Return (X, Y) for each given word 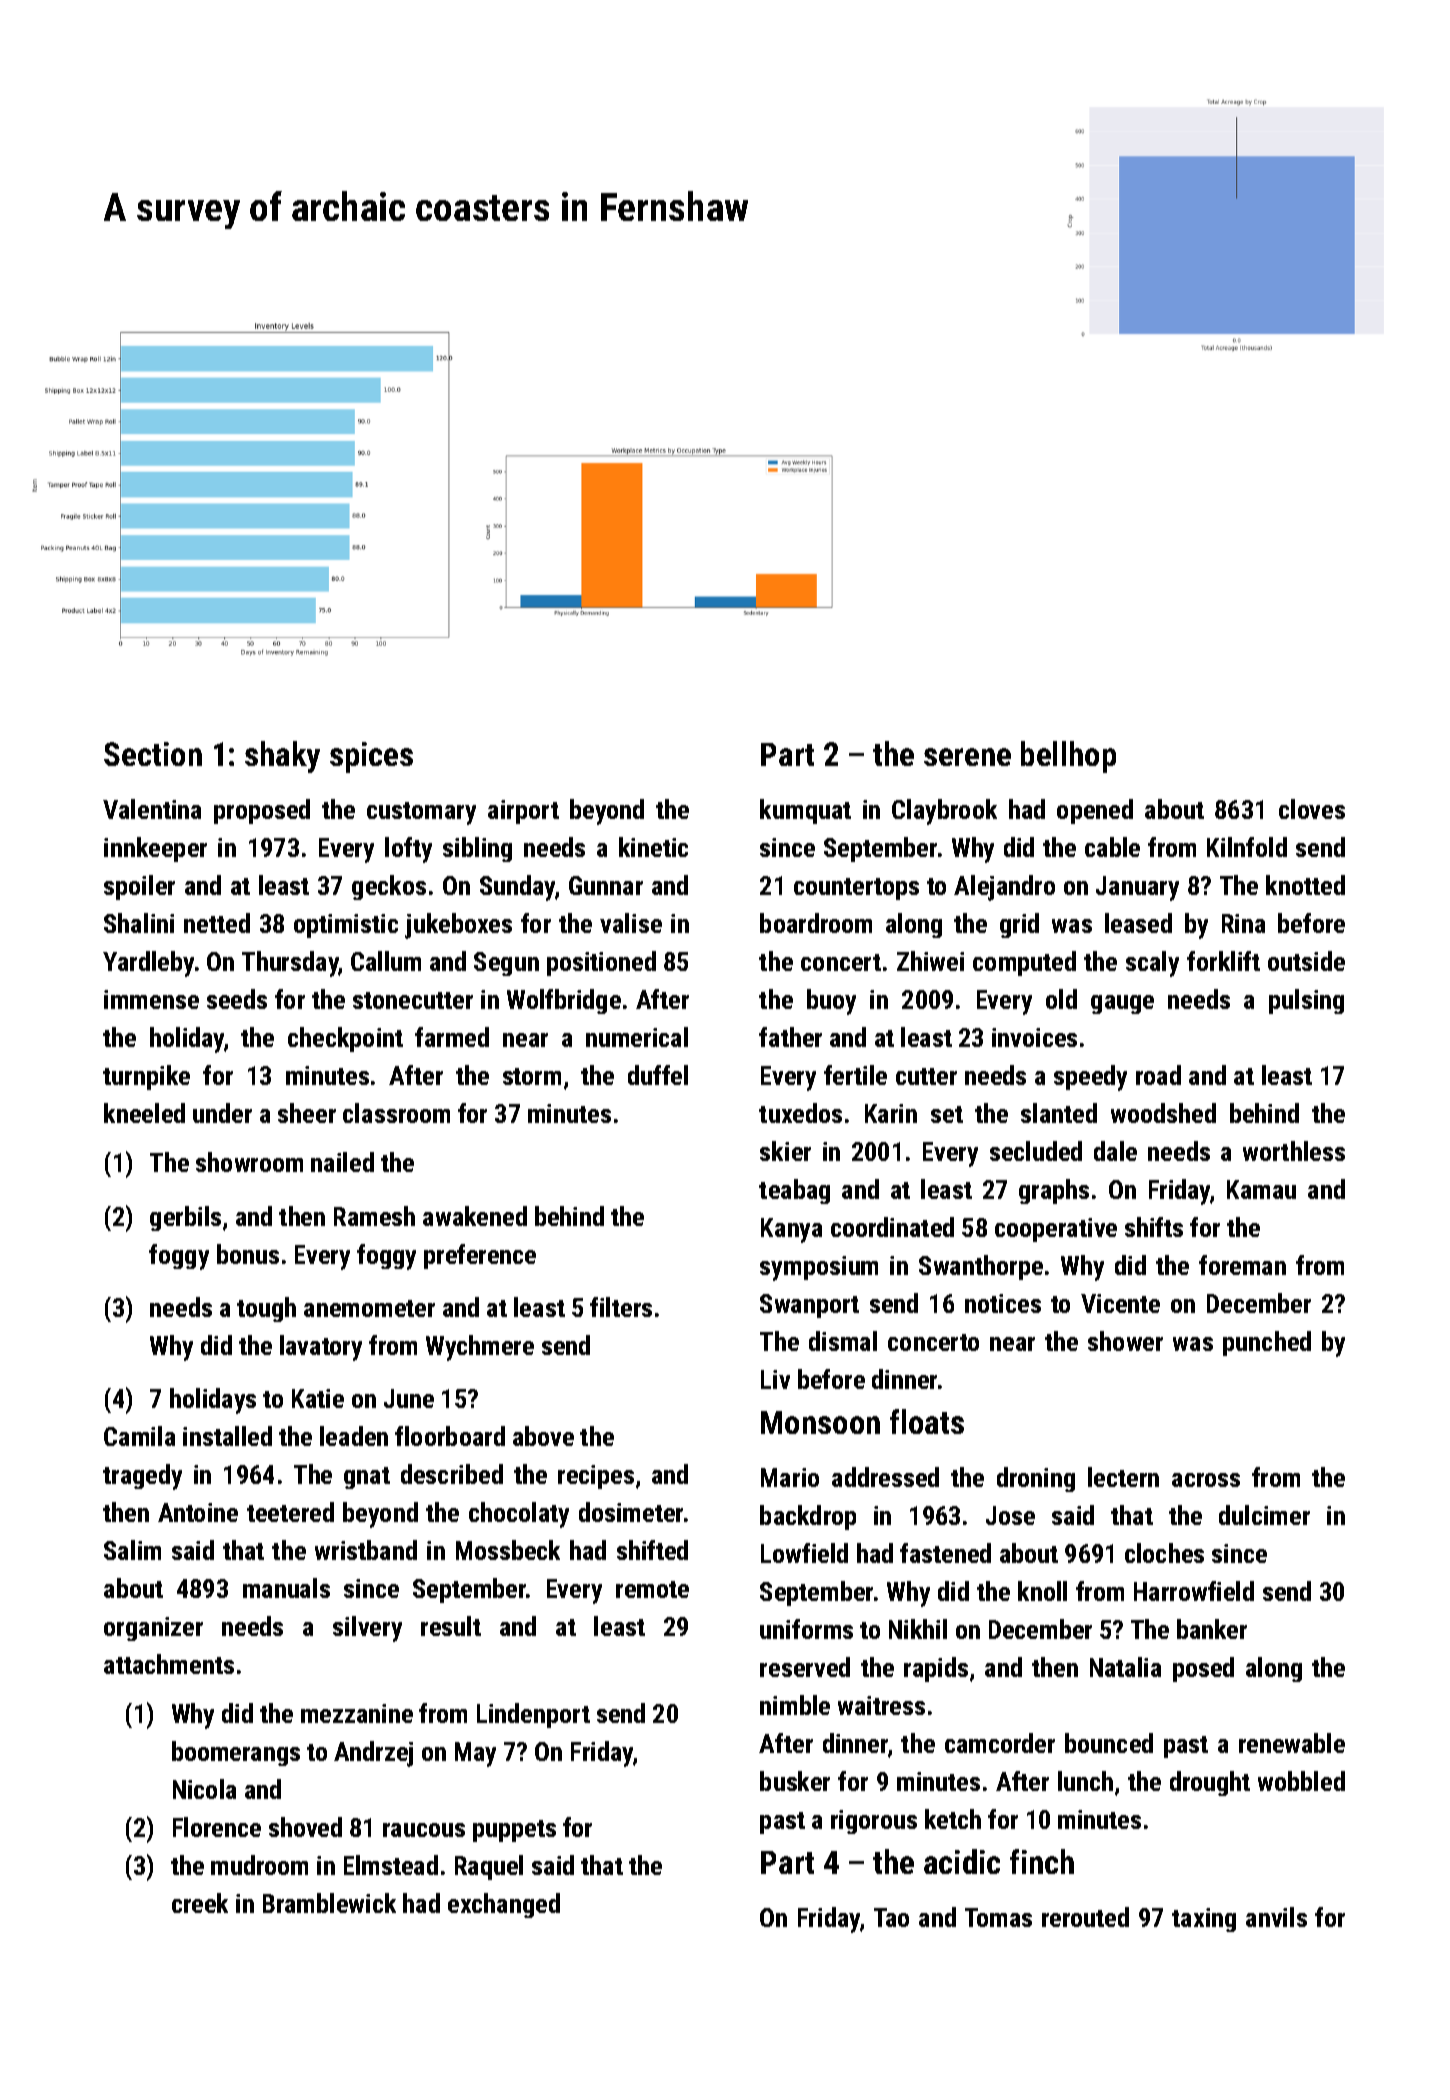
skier (785, 1151)
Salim (132, 1550)
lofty (408, 850)
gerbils (185, 1218)
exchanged (504, 1905)
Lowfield (804, 1553)
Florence (217, 1827)
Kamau (1261, 1189)
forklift (1223, 961)
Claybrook (944, 812)
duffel (658, 1075)
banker (1212, 1629)
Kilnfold (1247, 847)
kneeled (144, 1113)
